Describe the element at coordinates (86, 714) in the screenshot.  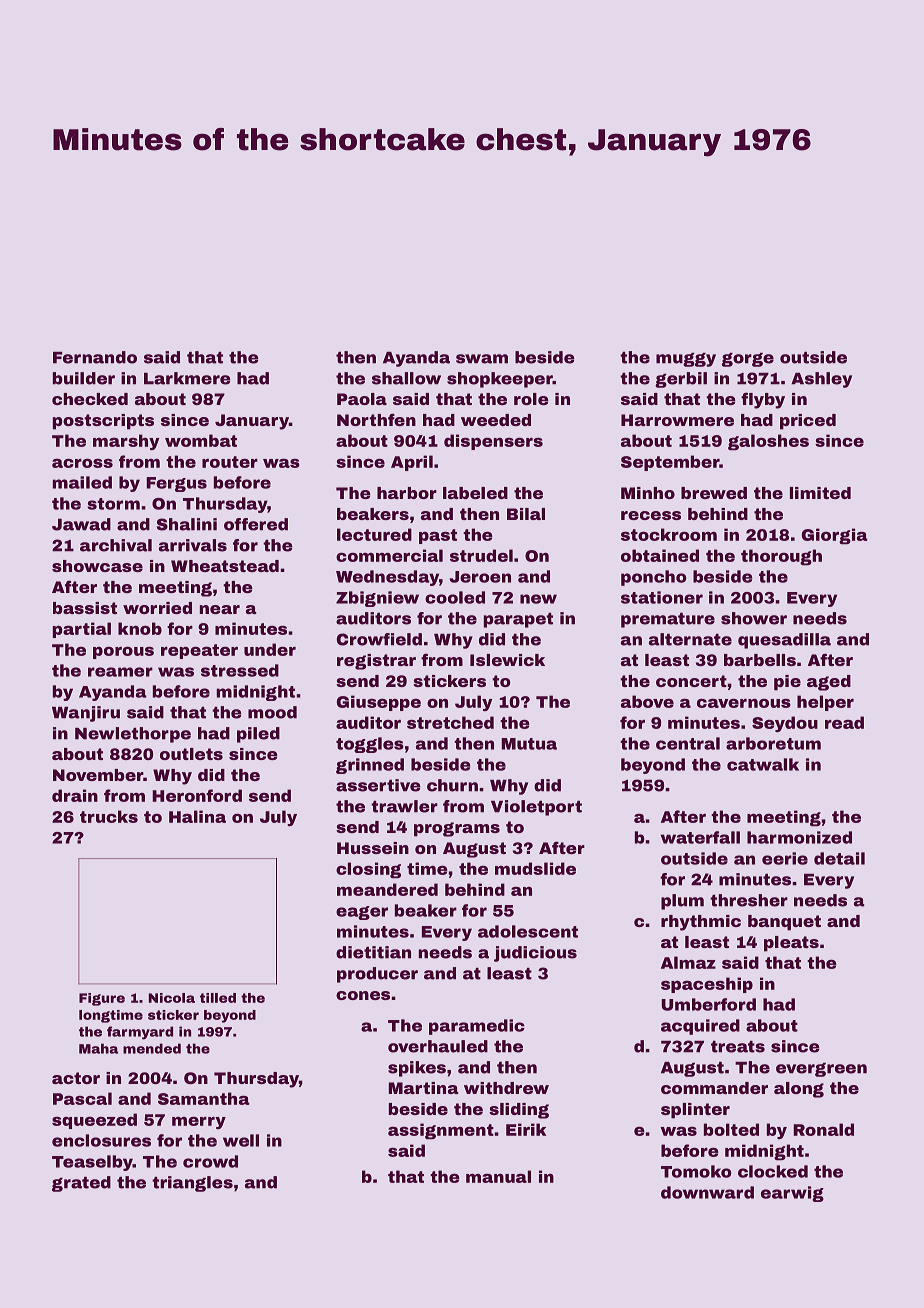
I see `Wanjiru` at that location.
